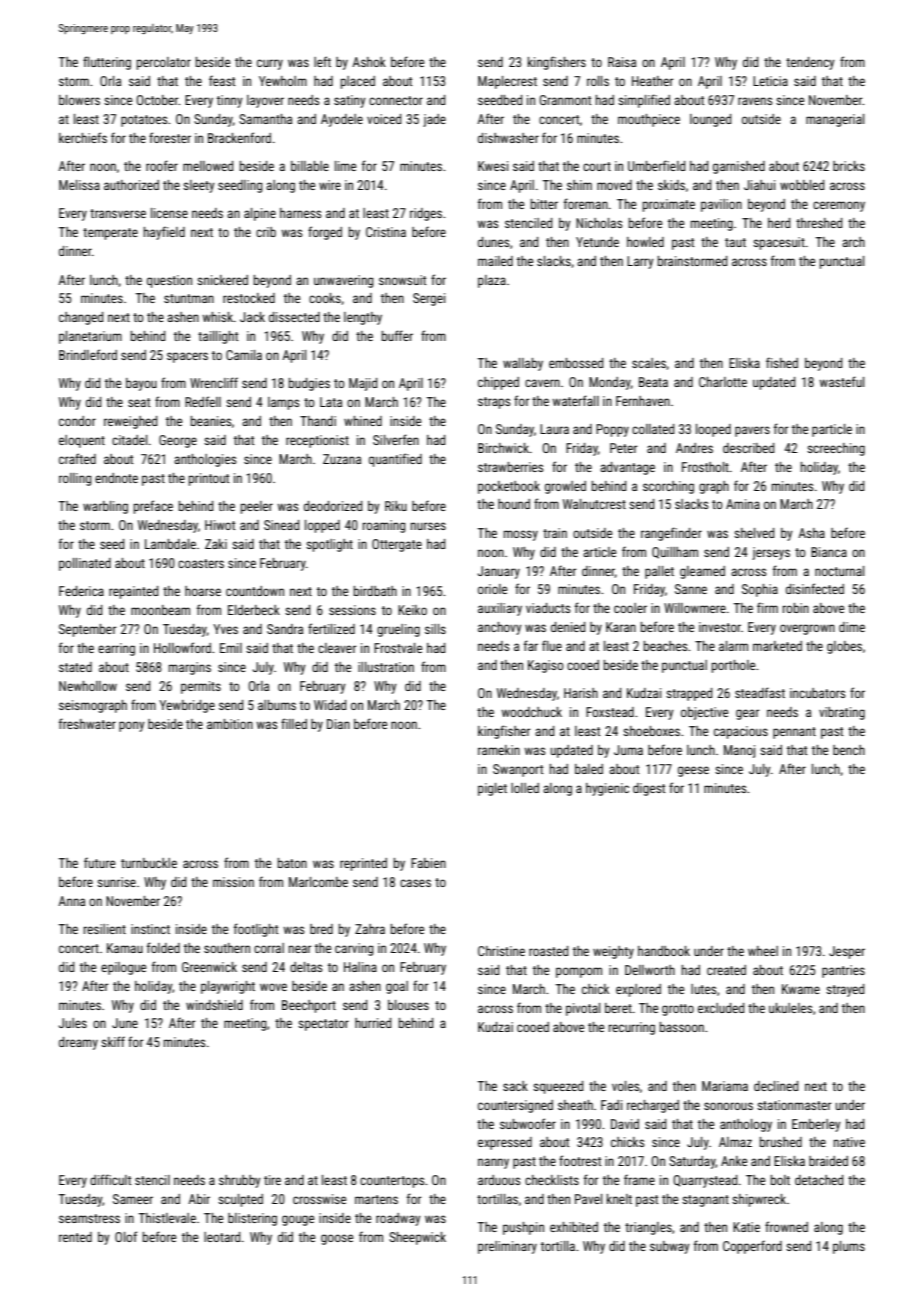 The height and width of the page is (1308, 924). What do you see at coordinates (396, 506) in the page?
I see `Riku` at bounding box center [396, 506].
